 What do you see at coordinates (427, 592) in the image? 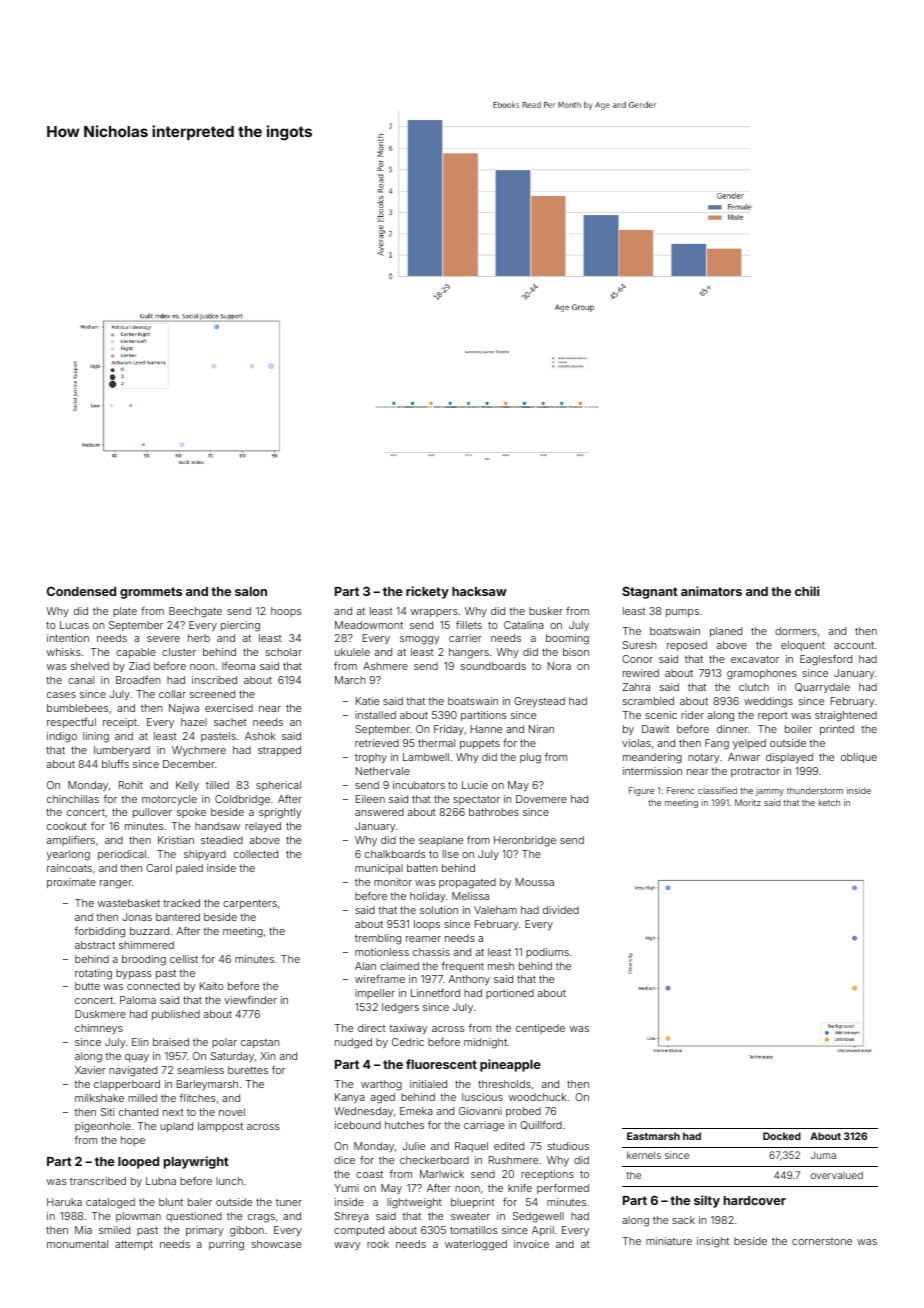
I see `rickety` at bounding box center [427, 592].
